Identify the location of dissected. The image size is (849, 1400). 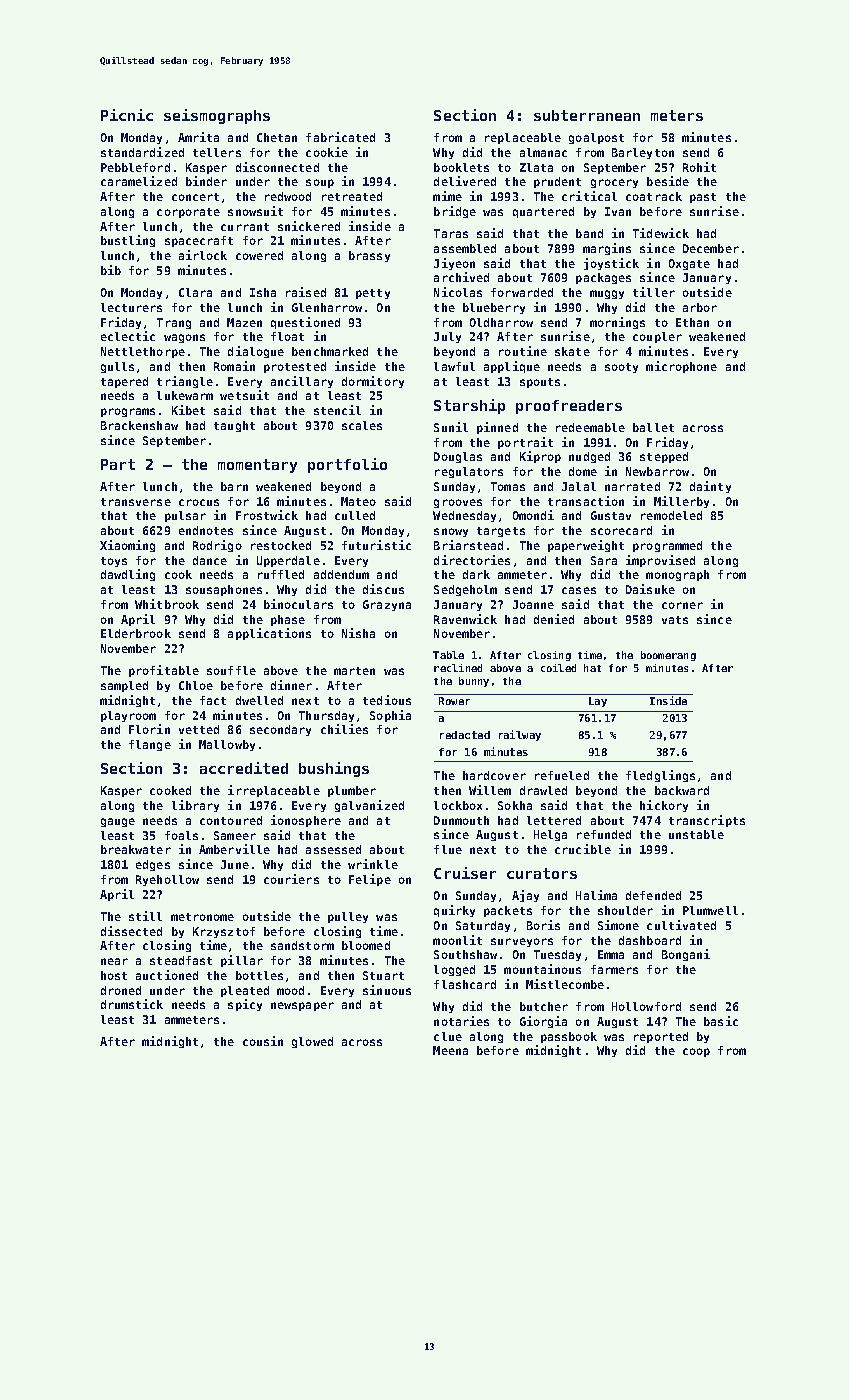
(131, 931).
